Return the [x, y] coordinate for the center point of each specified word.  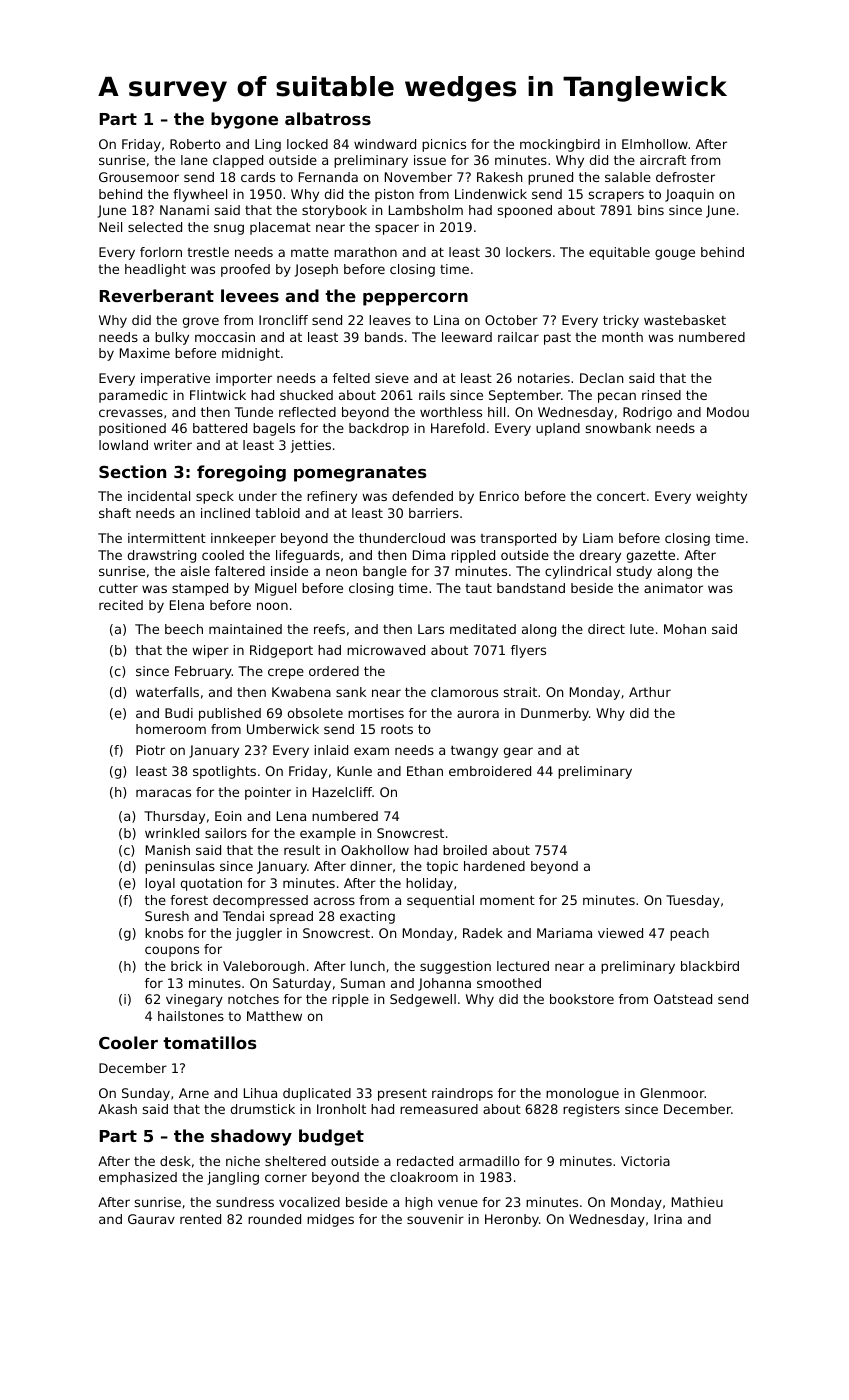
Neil [110, 227]
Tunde [254, 412]
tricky [621, 321]
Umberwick [283, 729]
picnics [444, 145]
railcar [518, 337]
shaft [115, 513]
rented [200, 1219]
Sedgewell [423, 1000]
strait [520, 692]
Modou [728, 412]
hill [496, 412]
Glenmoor [672, 1093]
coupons [172, 951]
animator [673, 588]
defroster [685, 177]
